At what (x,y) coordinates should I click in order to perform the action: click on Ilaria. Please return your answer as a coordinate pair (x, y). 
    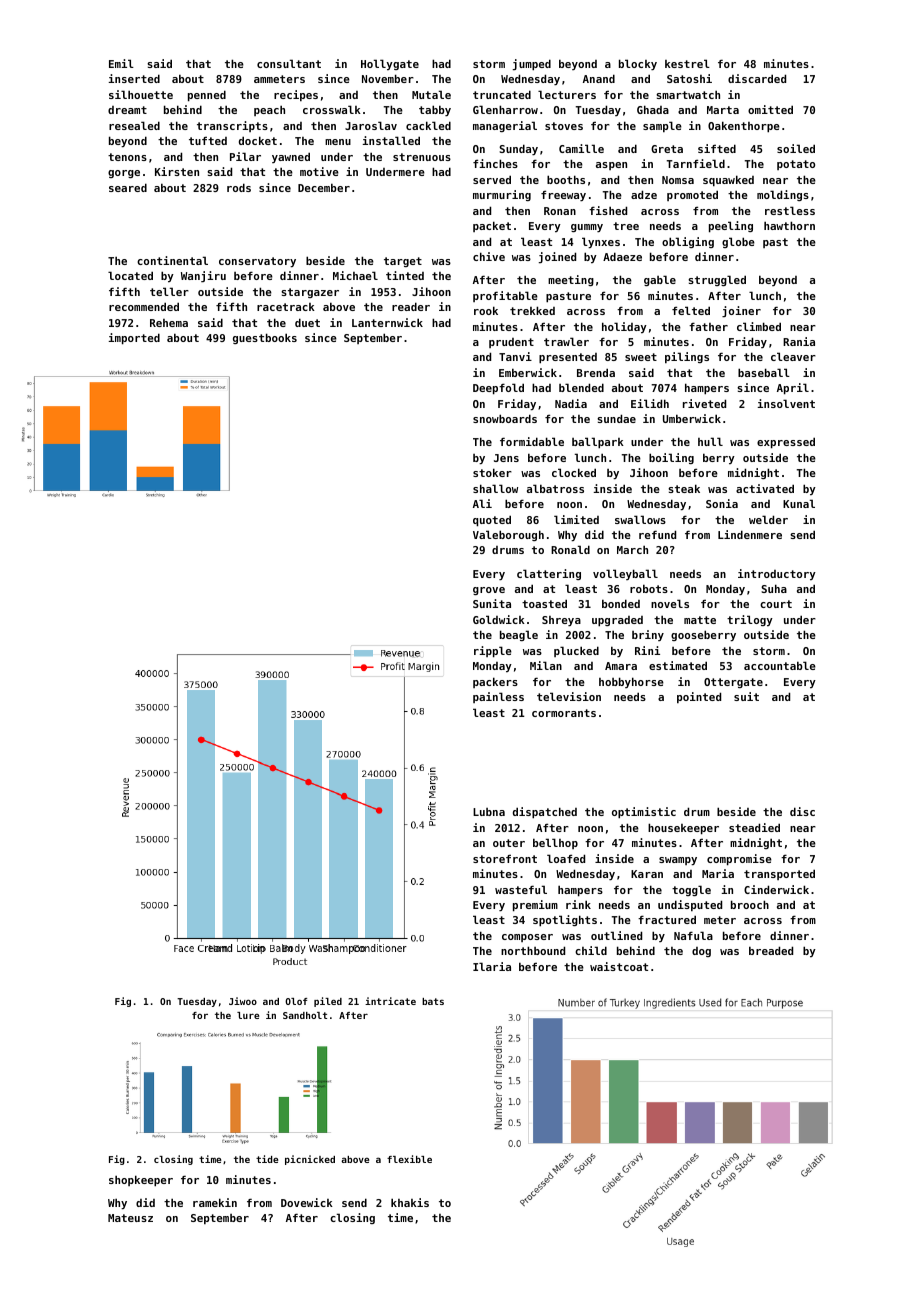
    Looking at the image, I should click on (492, 966).
